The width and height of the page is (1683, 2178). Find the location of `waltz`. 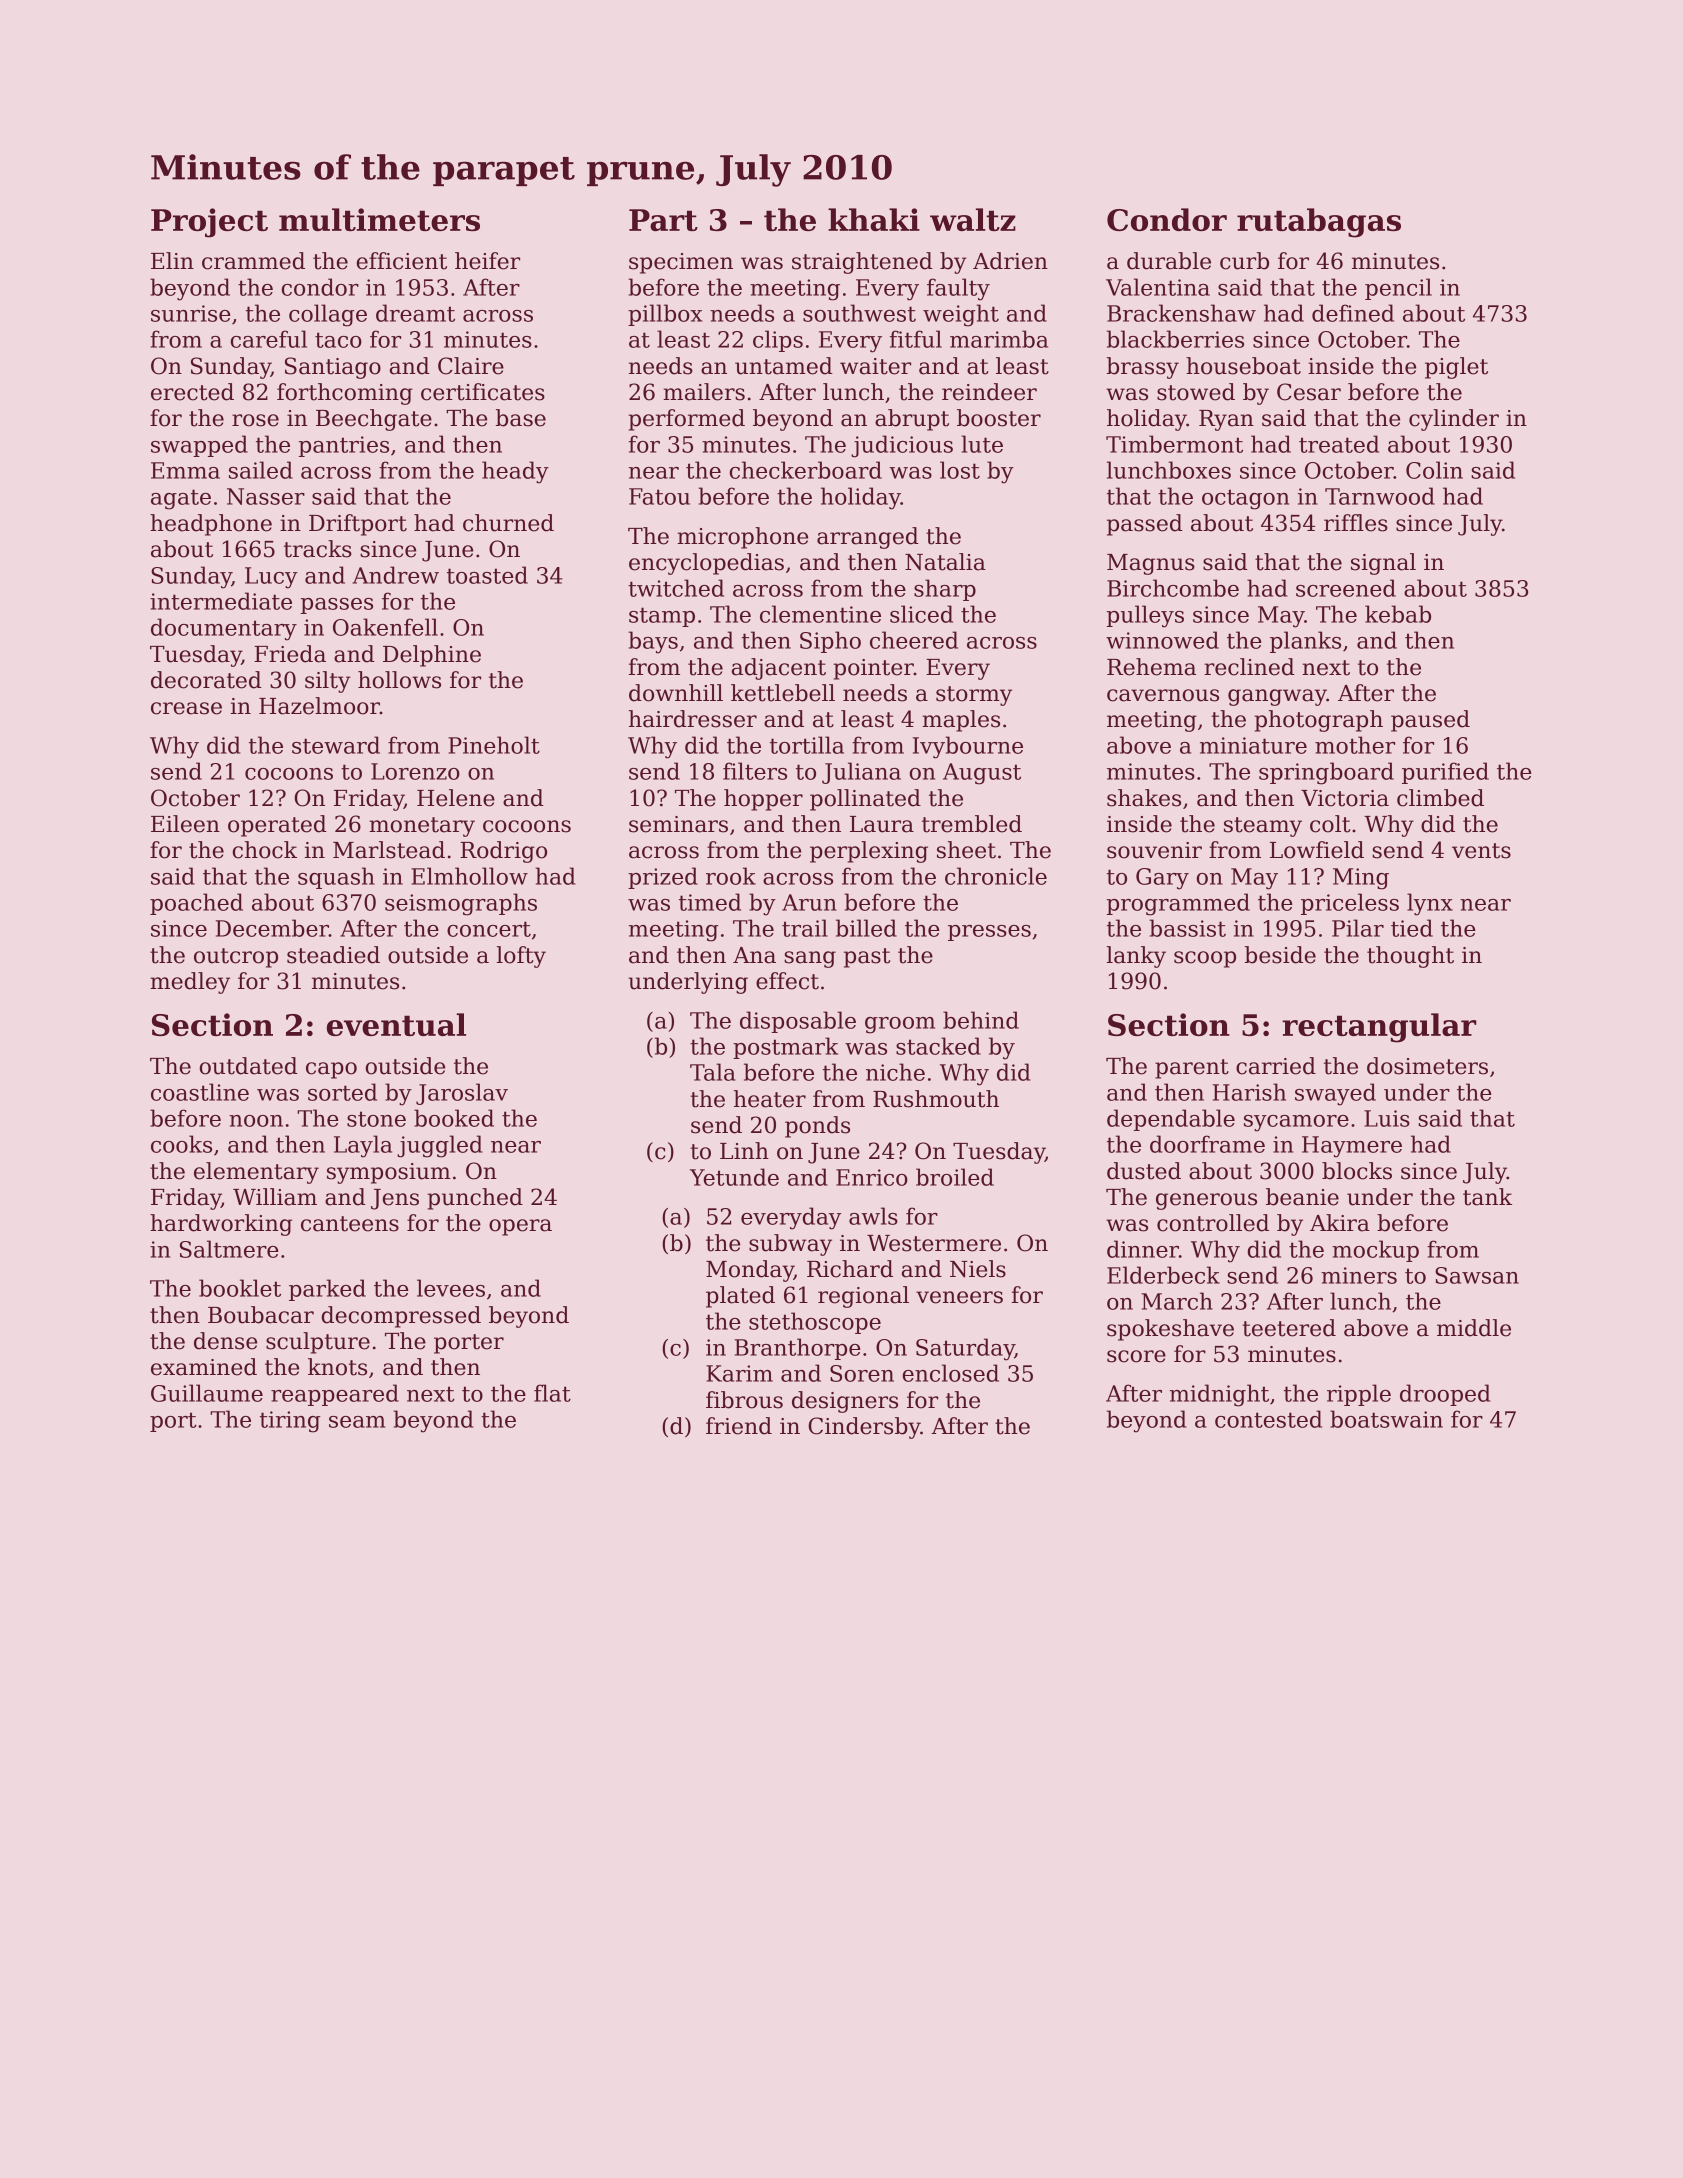

waltz is located at coordinates (973, 219).
